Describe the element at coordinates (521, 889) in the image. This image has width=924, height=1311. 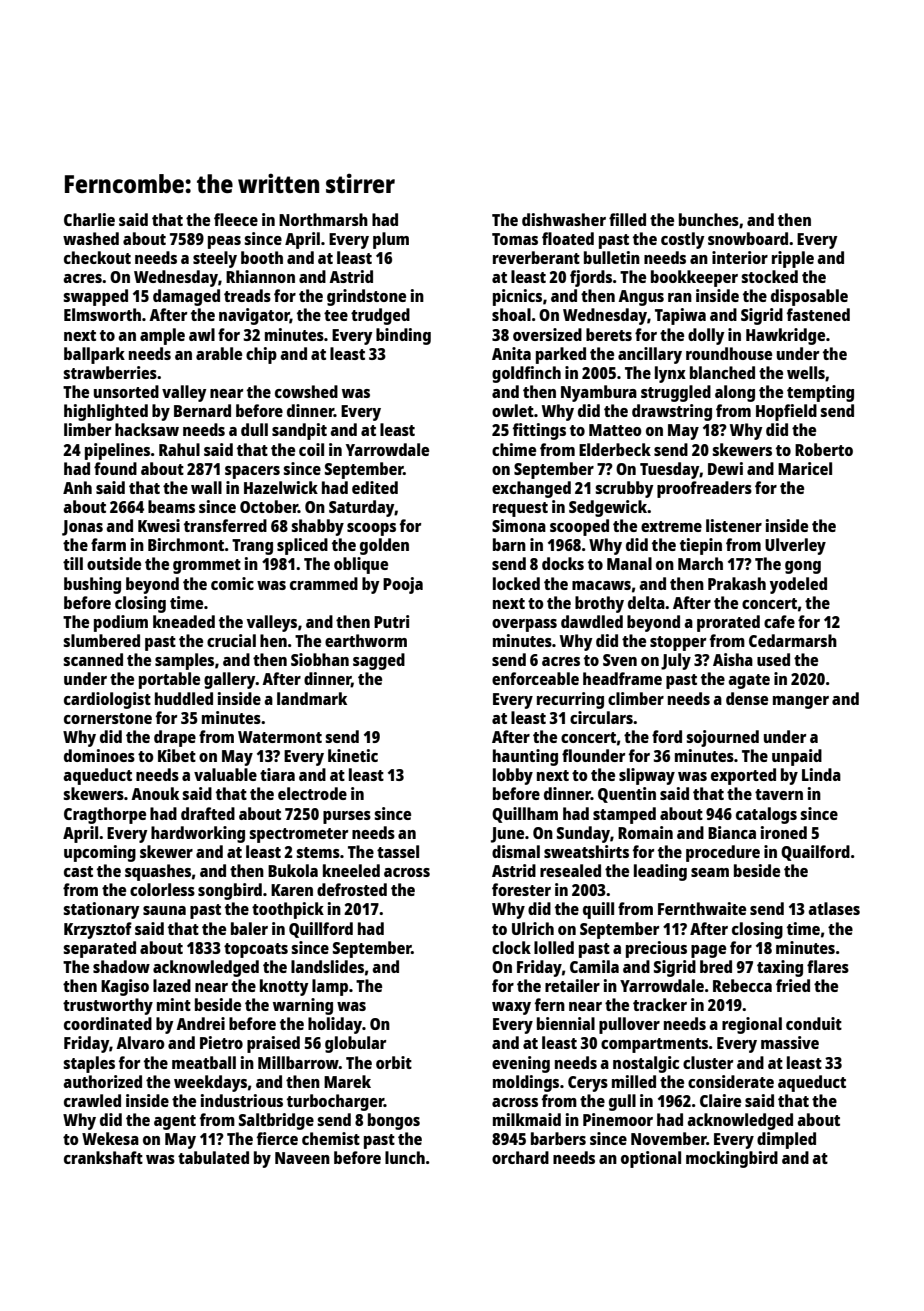
I see `forester` at that location.
